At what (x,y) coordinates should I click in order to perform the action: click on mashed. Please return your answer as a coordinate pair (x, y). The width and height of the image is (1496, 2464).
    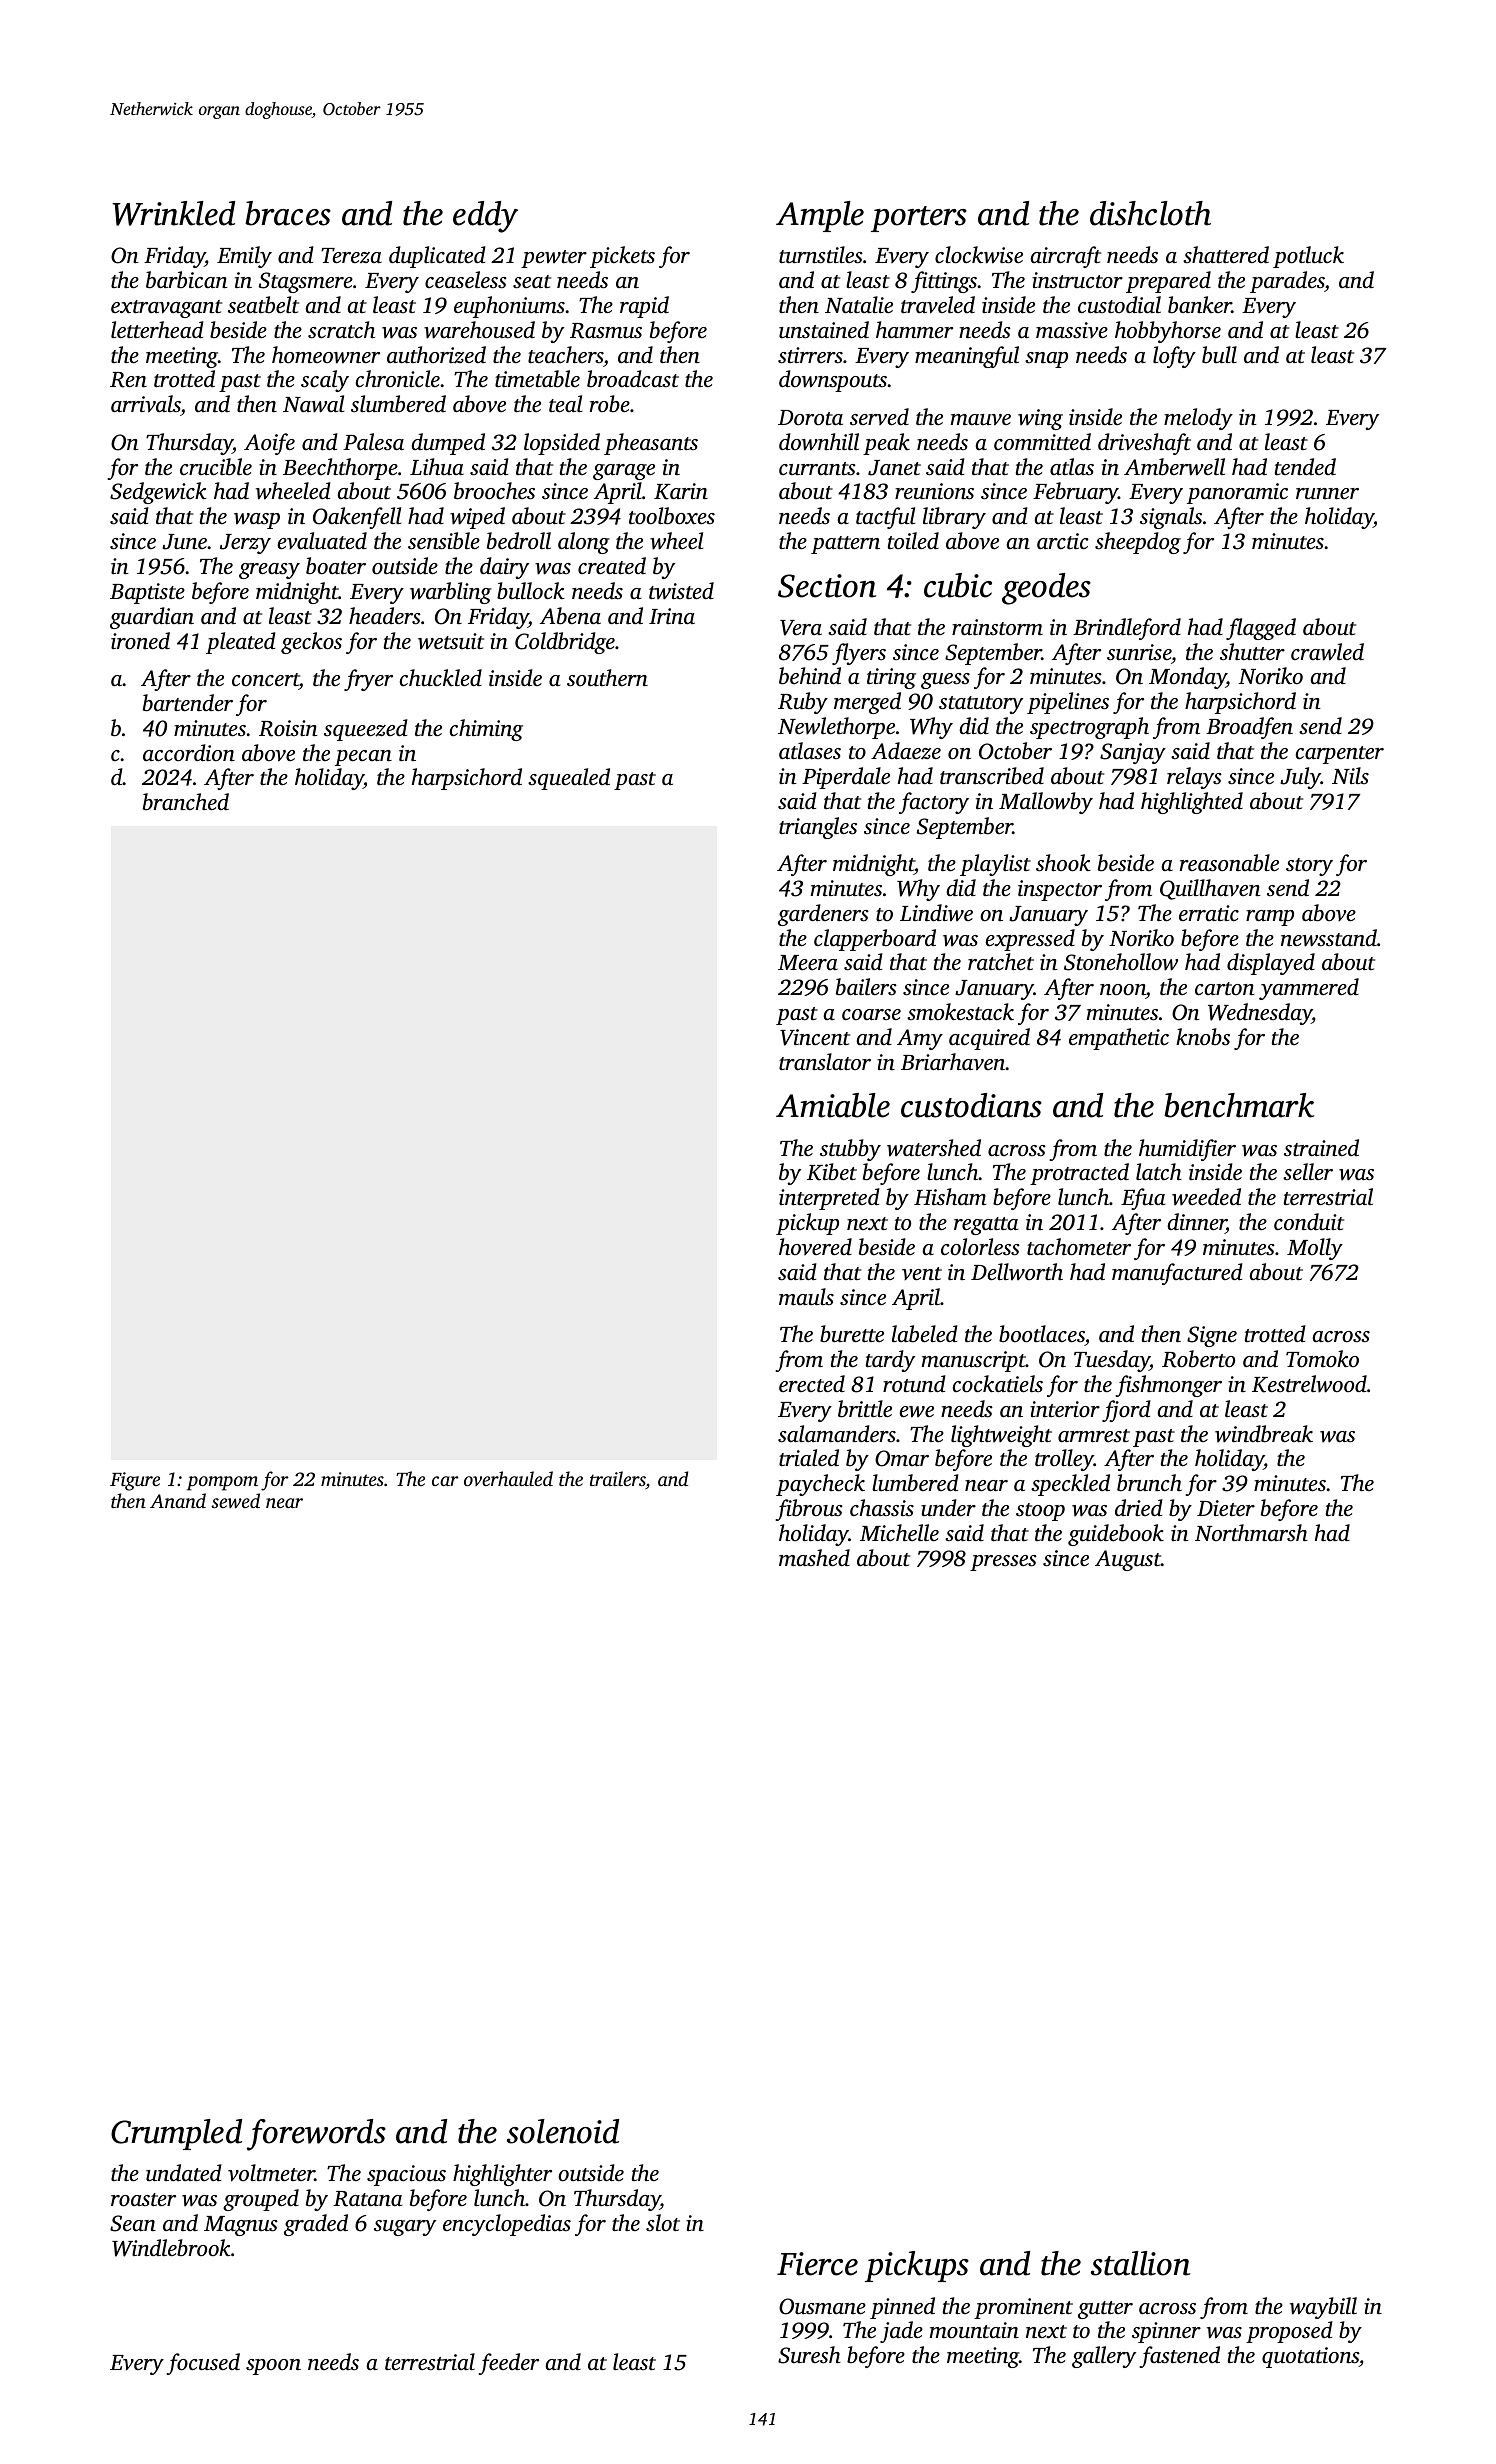
    Looking at the image, I should click on (814, 1558).
